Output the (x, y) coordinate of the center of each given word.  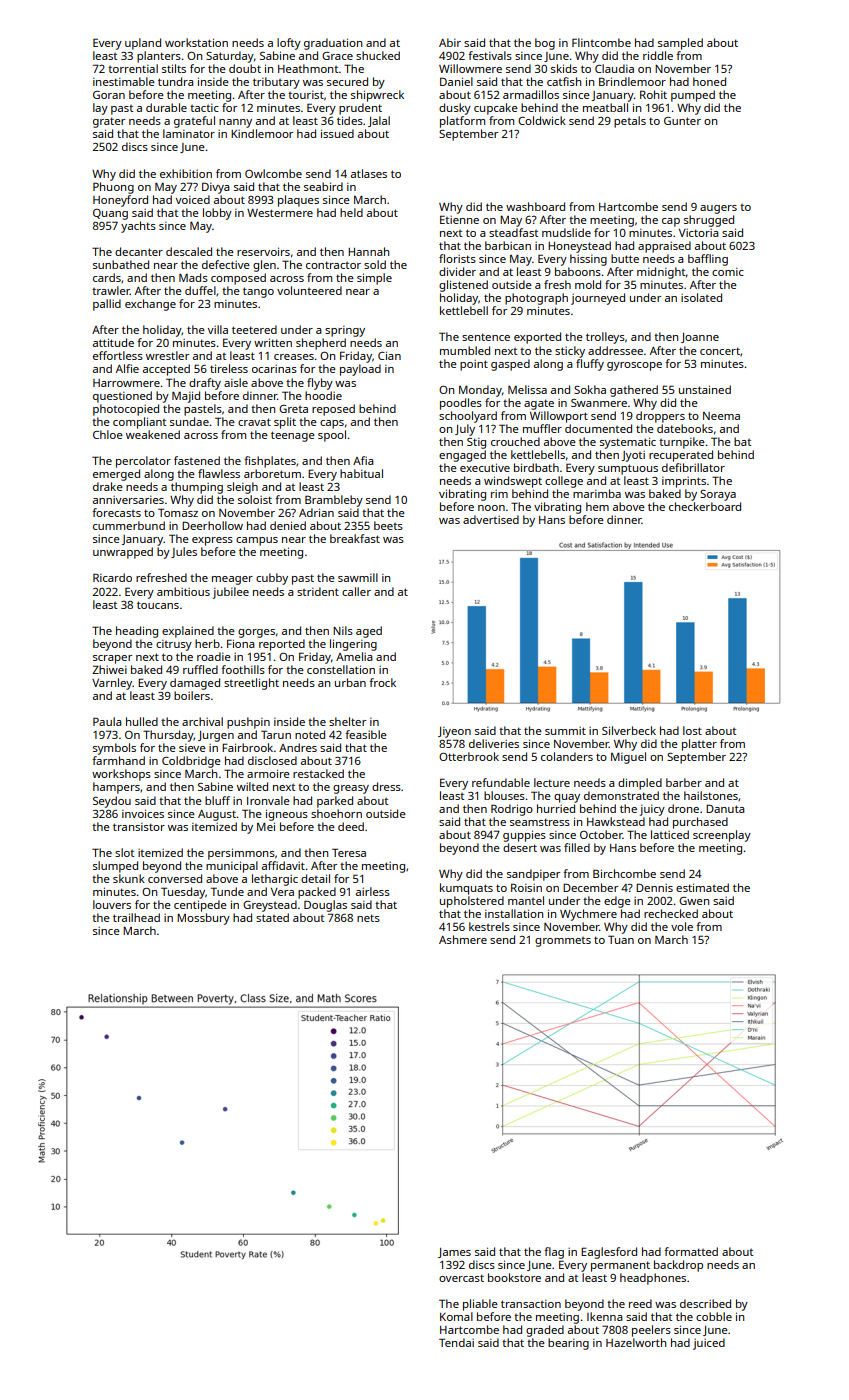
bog (545, 44)
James (454, 1253)
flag (554, 1253)
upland (143, 44)
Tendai (456, 1342)
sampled (680, 44)
